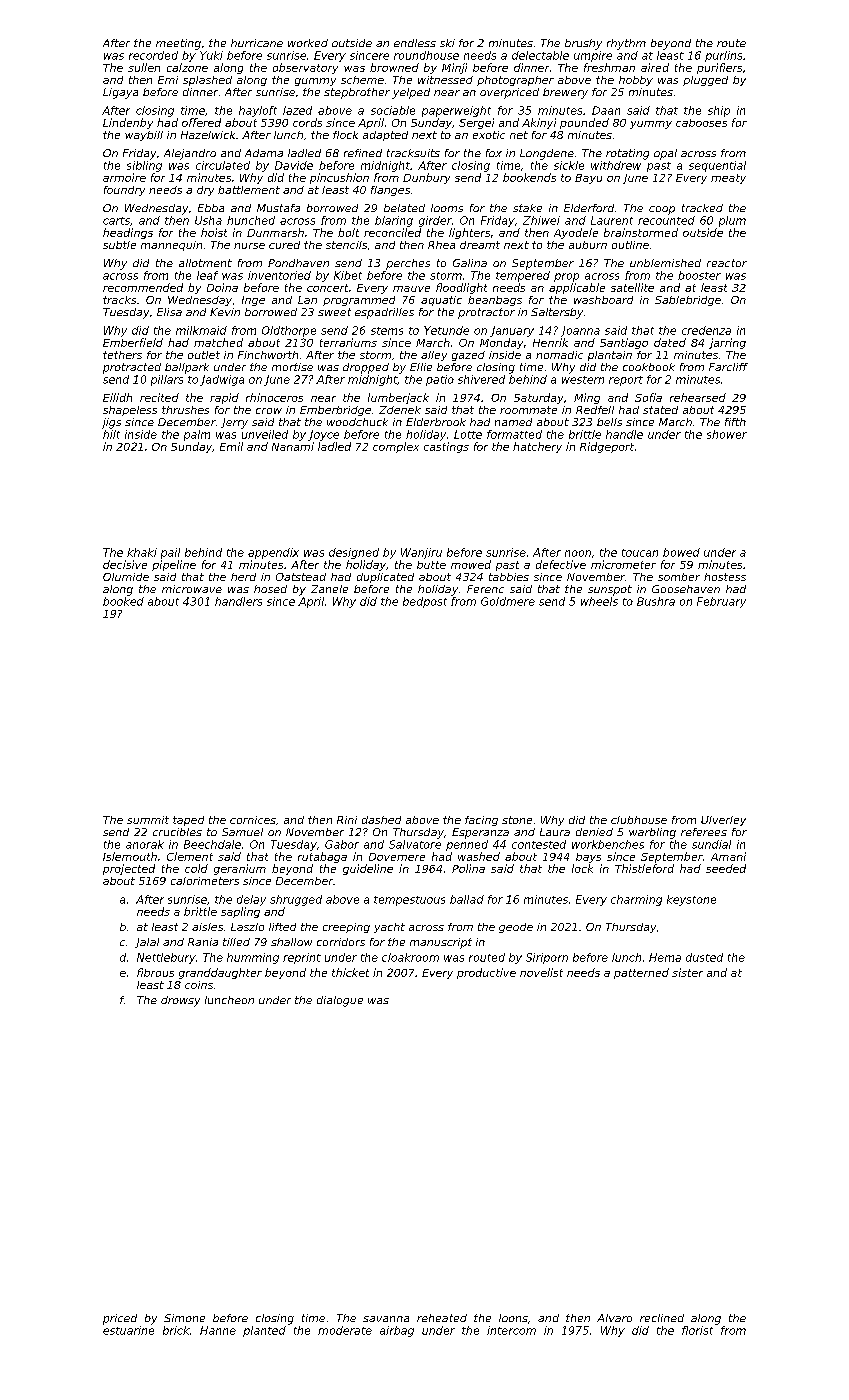 The width and height of the page is (849, 1400). I want to click on Bushra, so click(656, 601).
